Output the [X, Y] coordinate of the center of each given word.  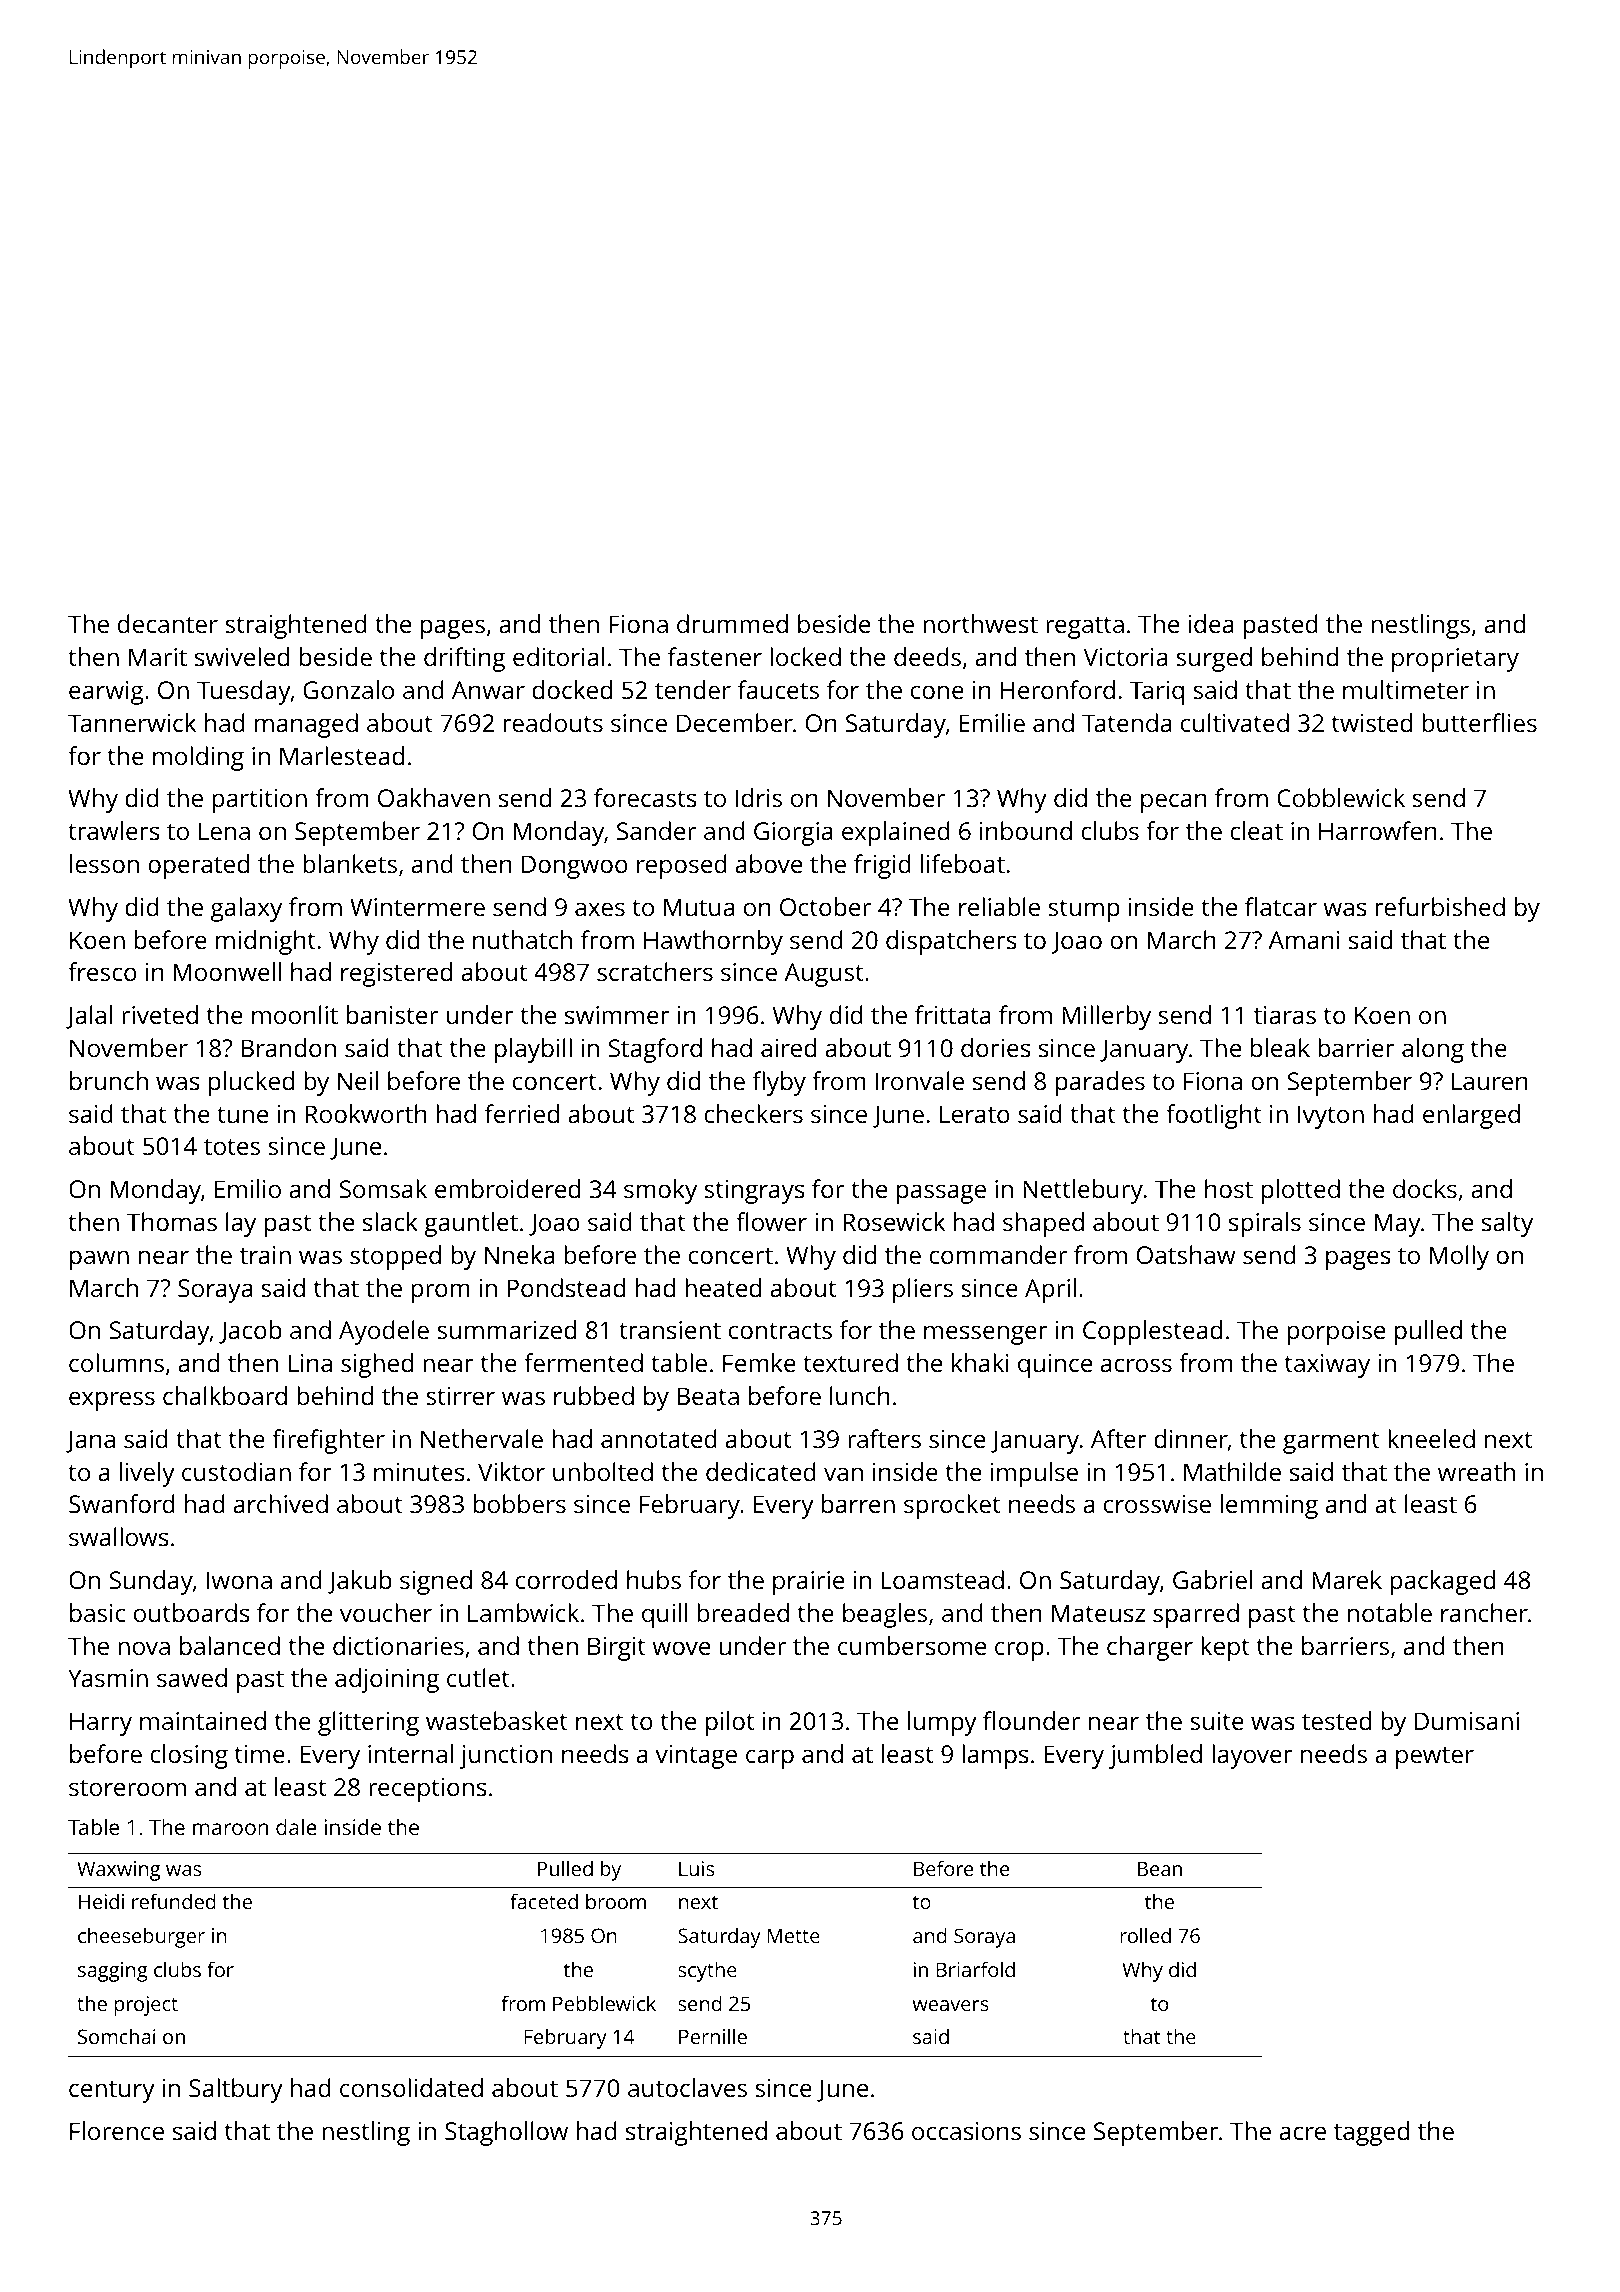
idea [1211, 623]
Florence [117, 2130]
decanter [168, 623]
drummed [732, 623]
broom [616, 1901]
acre [1303, 2133]
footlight [1214, 1116]
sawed [192, 1677]
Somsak [383, 1188]
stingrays [754, 1192]
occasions [966, 2131]
